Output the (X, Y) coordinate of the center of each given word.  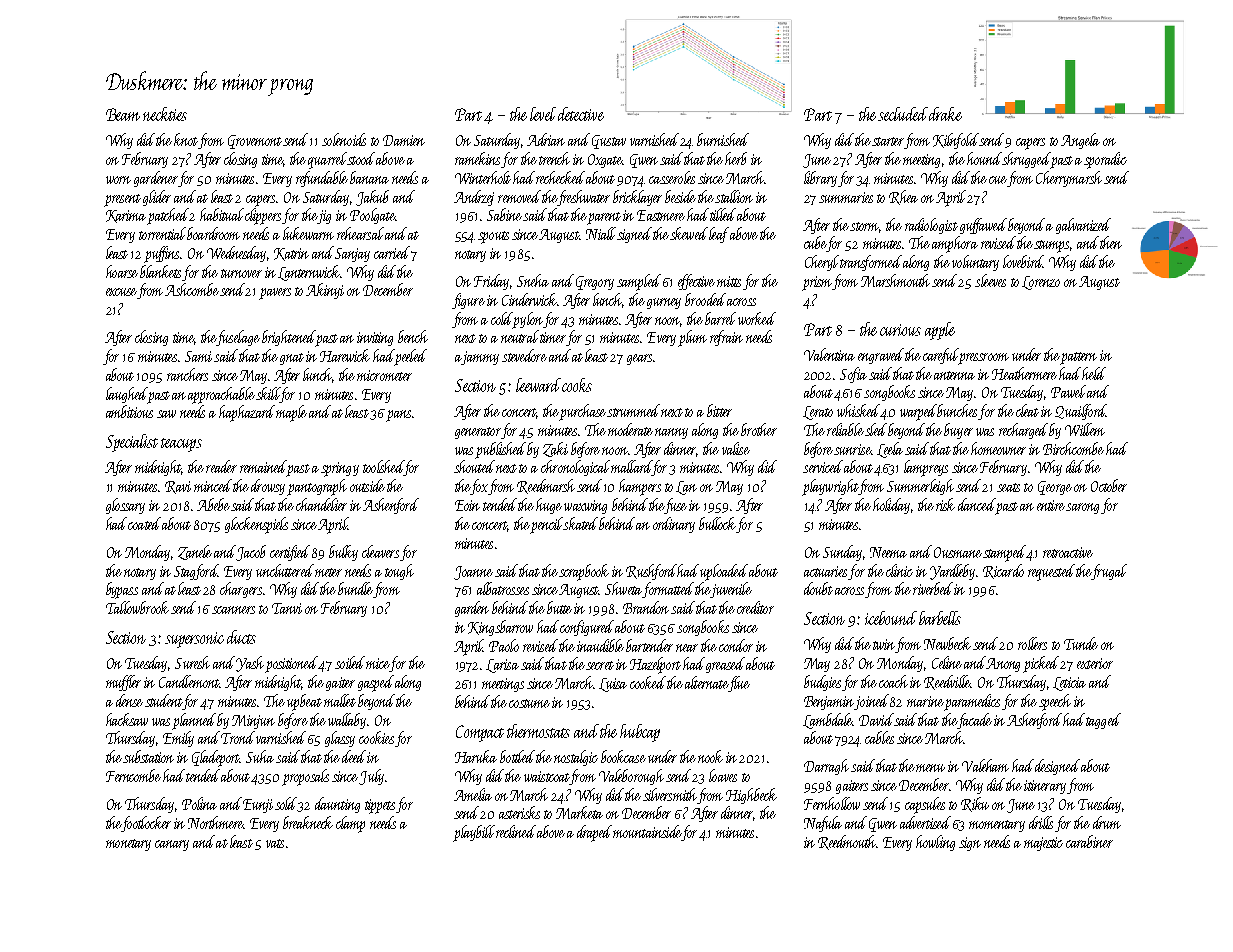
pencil (546, 525)
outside (367, 485)
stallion (734, 196)
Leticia (1069, 684)
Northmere (215, 822)
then (1111, 242)
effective (696, 282)
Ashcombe (192, 289)
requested (1051, 572)
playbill (474, 833)
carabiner (1089, 841)
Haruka (476, 756)
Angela (1080, 141)
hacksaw (127, 719)
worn (118, 180)
